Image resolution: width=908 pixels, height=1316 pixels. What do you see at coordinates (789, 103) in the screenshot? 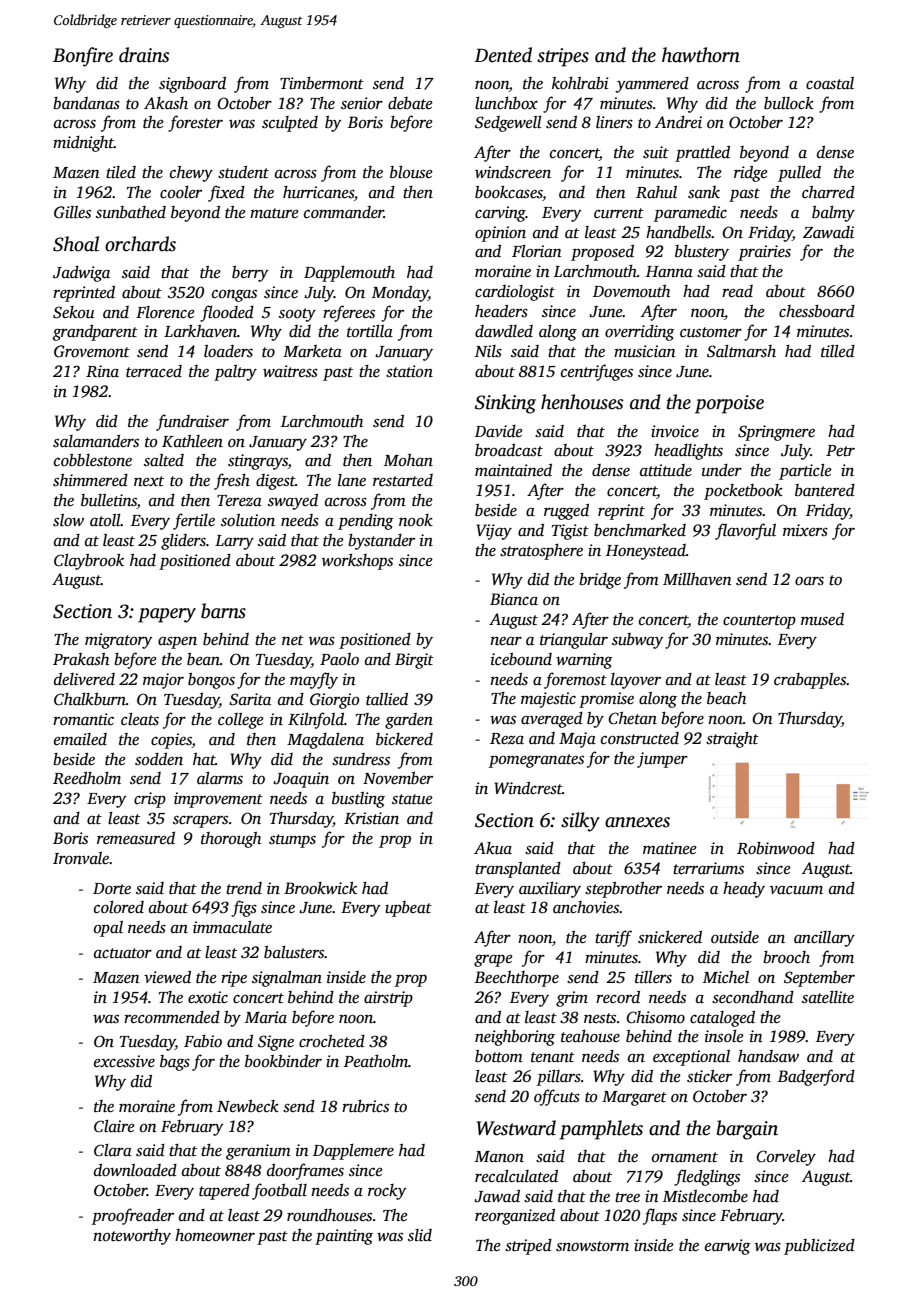
I see `bullock` at bounding box center [789, 103].
